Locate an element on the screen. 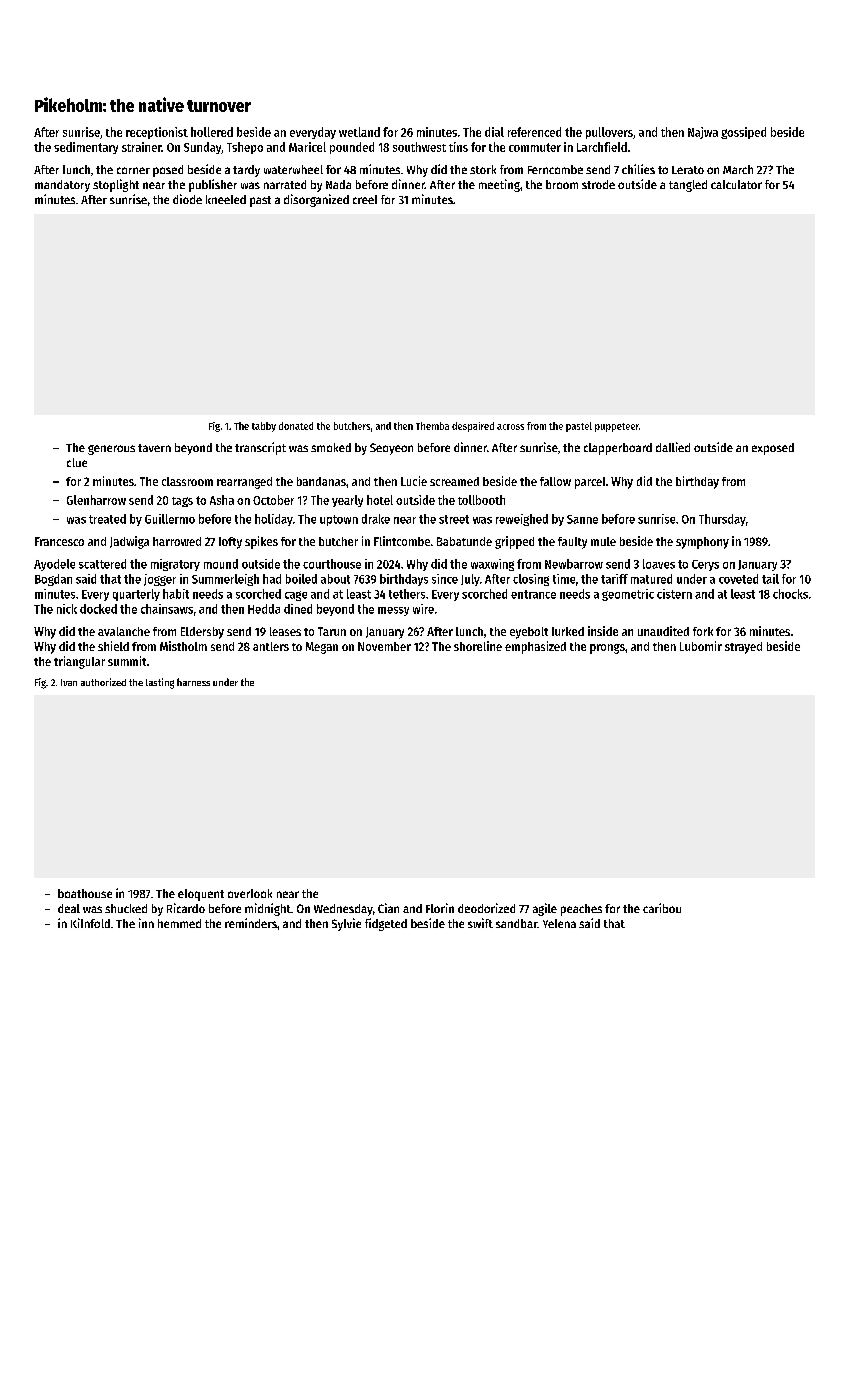  tabby is located at coordinates (264, 427).
